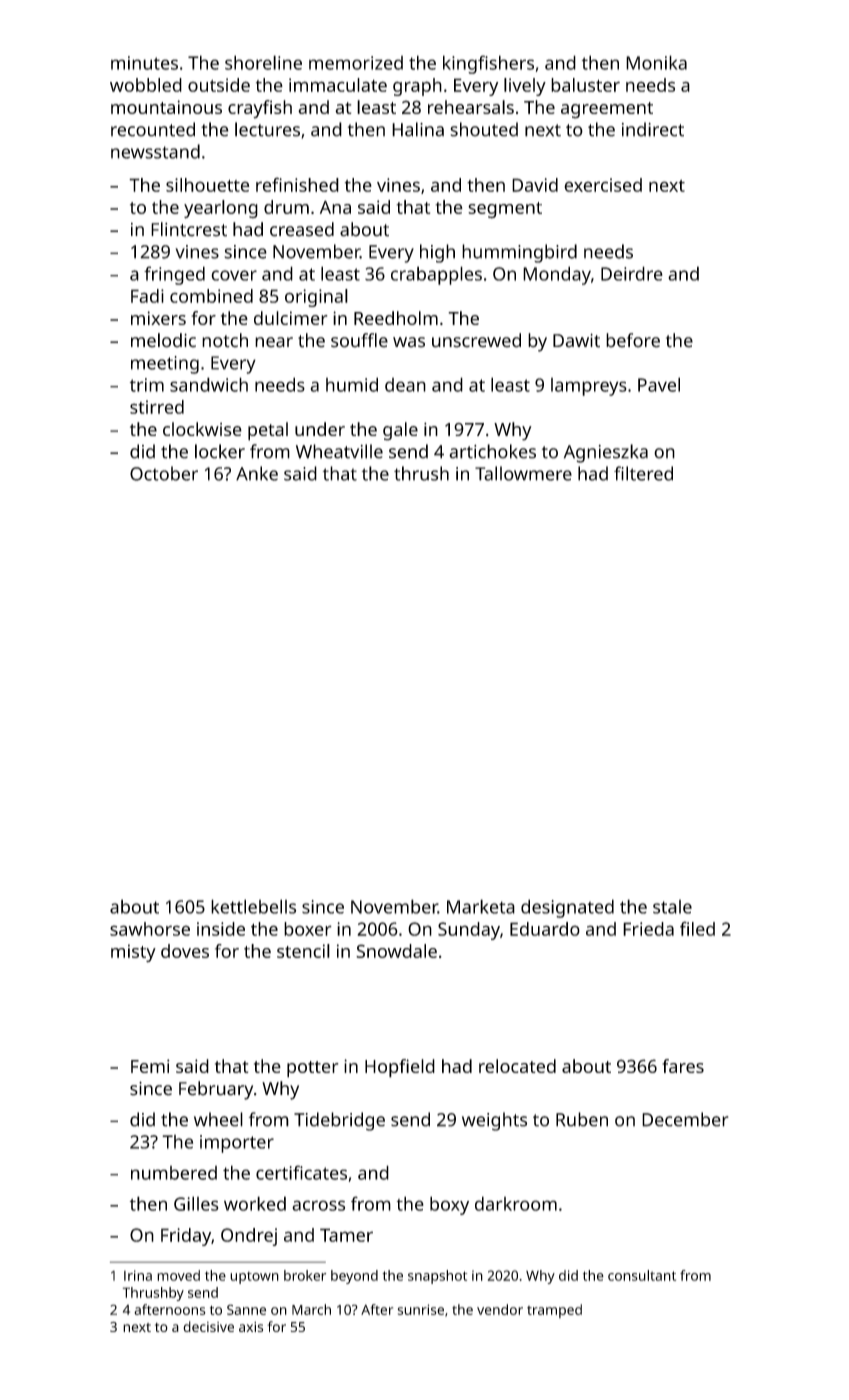 Image resolution: width=849 pixels, height=1400 pixels. I want to click on October, so click(164, 473).
